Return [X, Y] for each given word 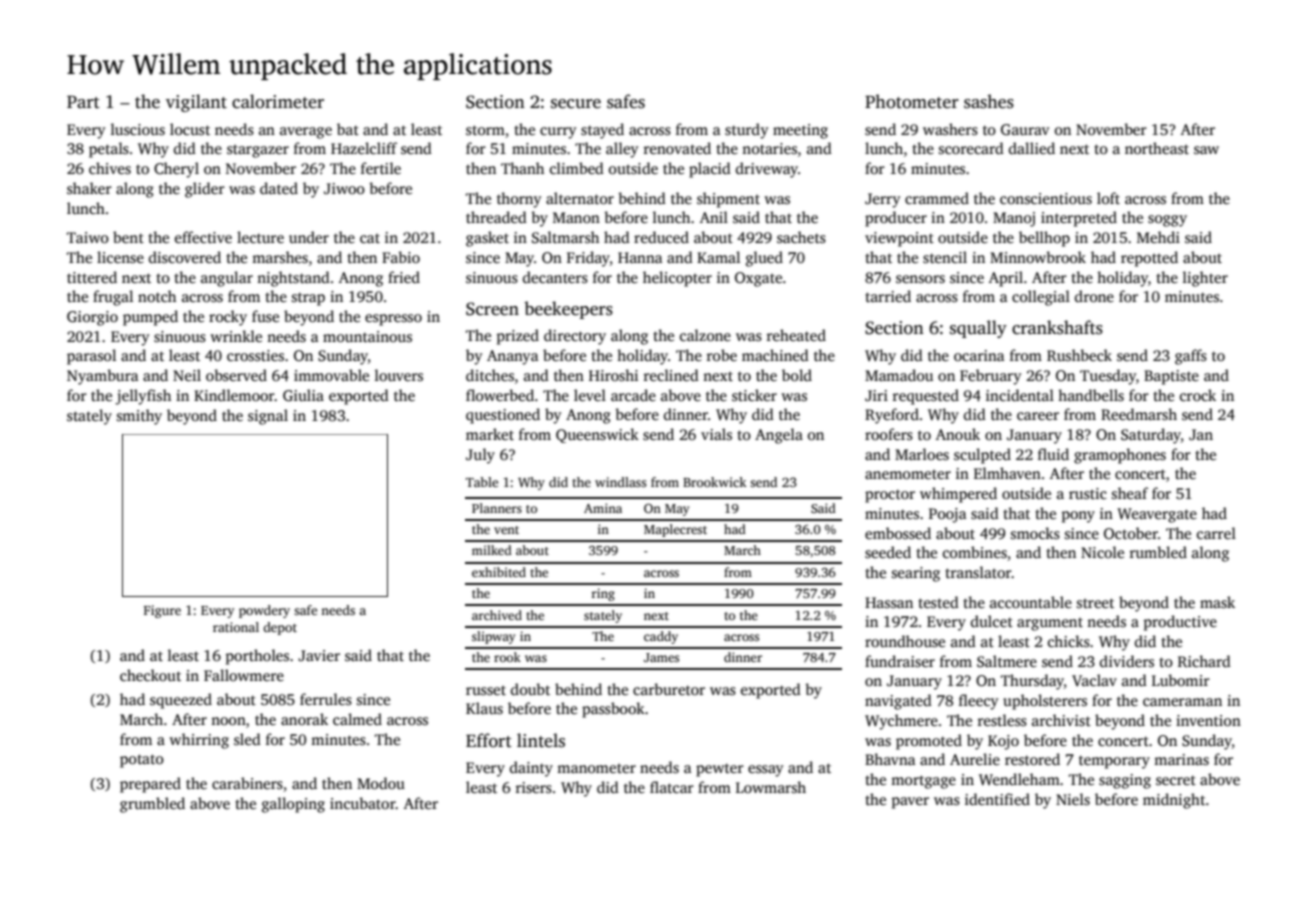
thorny [519, 200]
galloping [293, 805]
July [480, 456]
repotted [1149, 259]
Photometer [912, 101]
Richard [1204, 661]
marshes [280, 257]
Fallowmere [244, 675]
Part [83, 102]
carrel [1216, 533]
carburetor [669, 689]
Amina [603, 508]
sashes [989, 101]
